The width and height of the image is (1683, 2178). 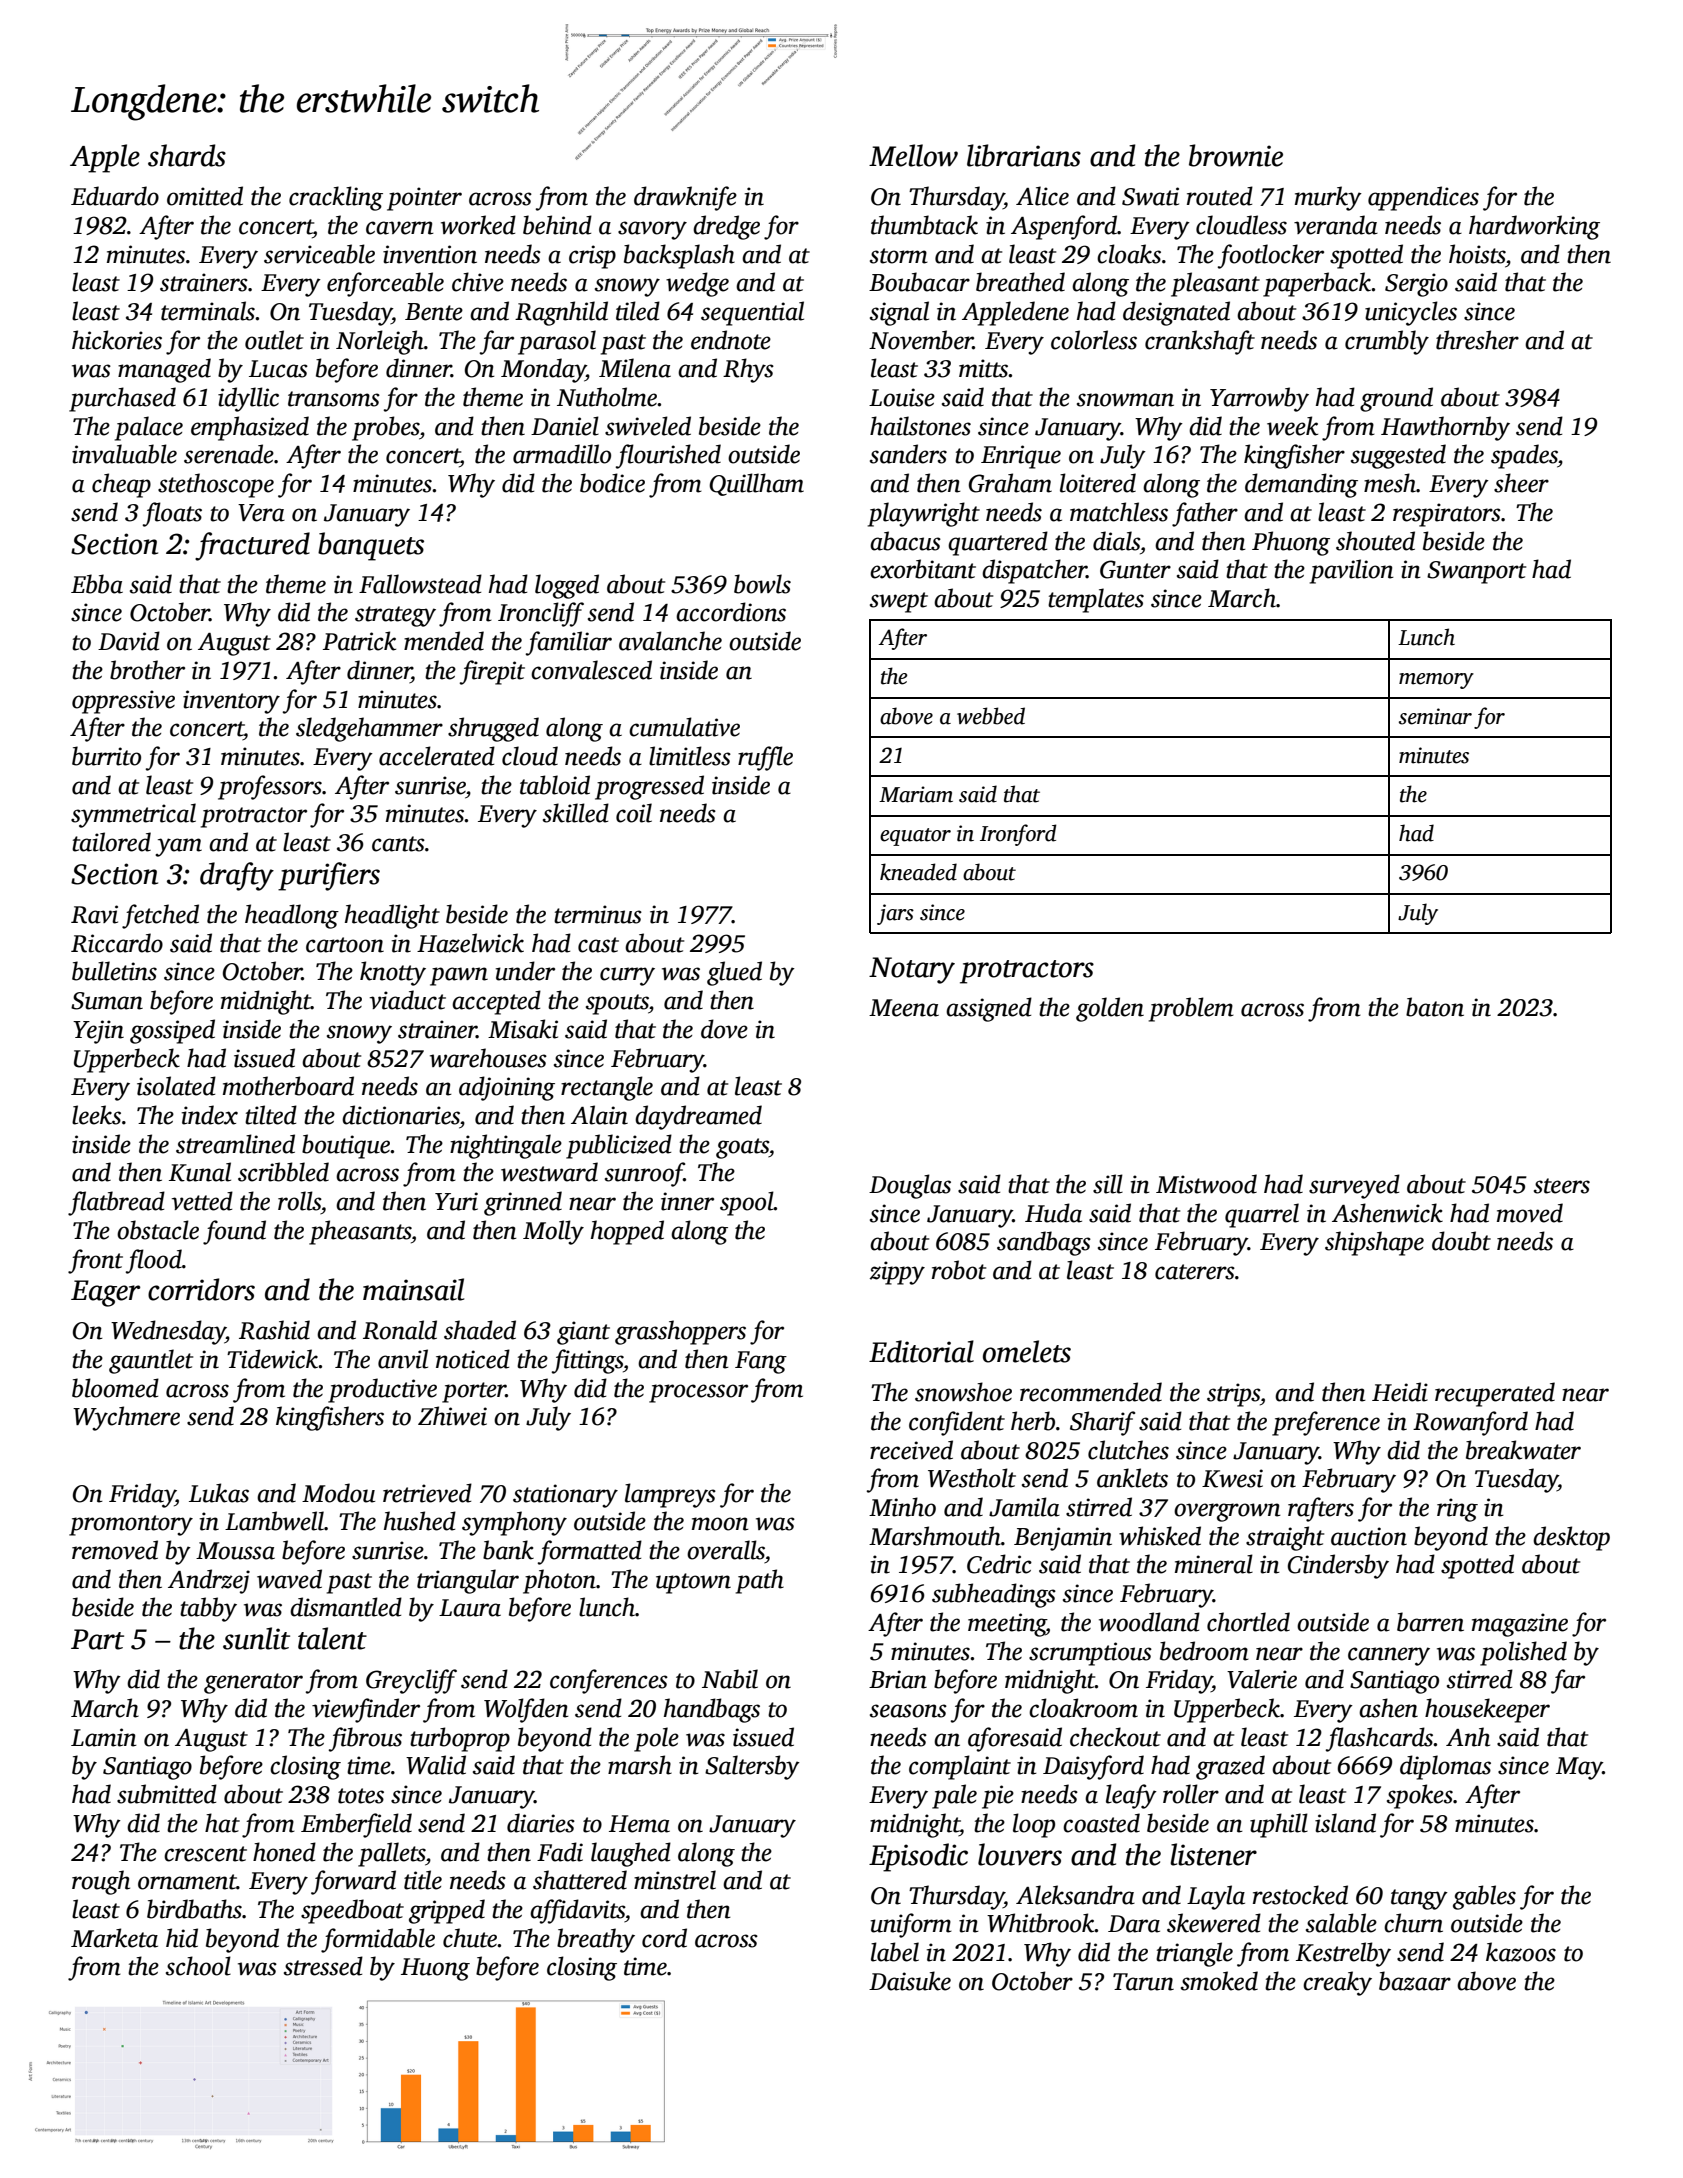 What do you see at coordinates (1236, 155) in the image?
I see `brownie` at bounding box center [1236, 155].
